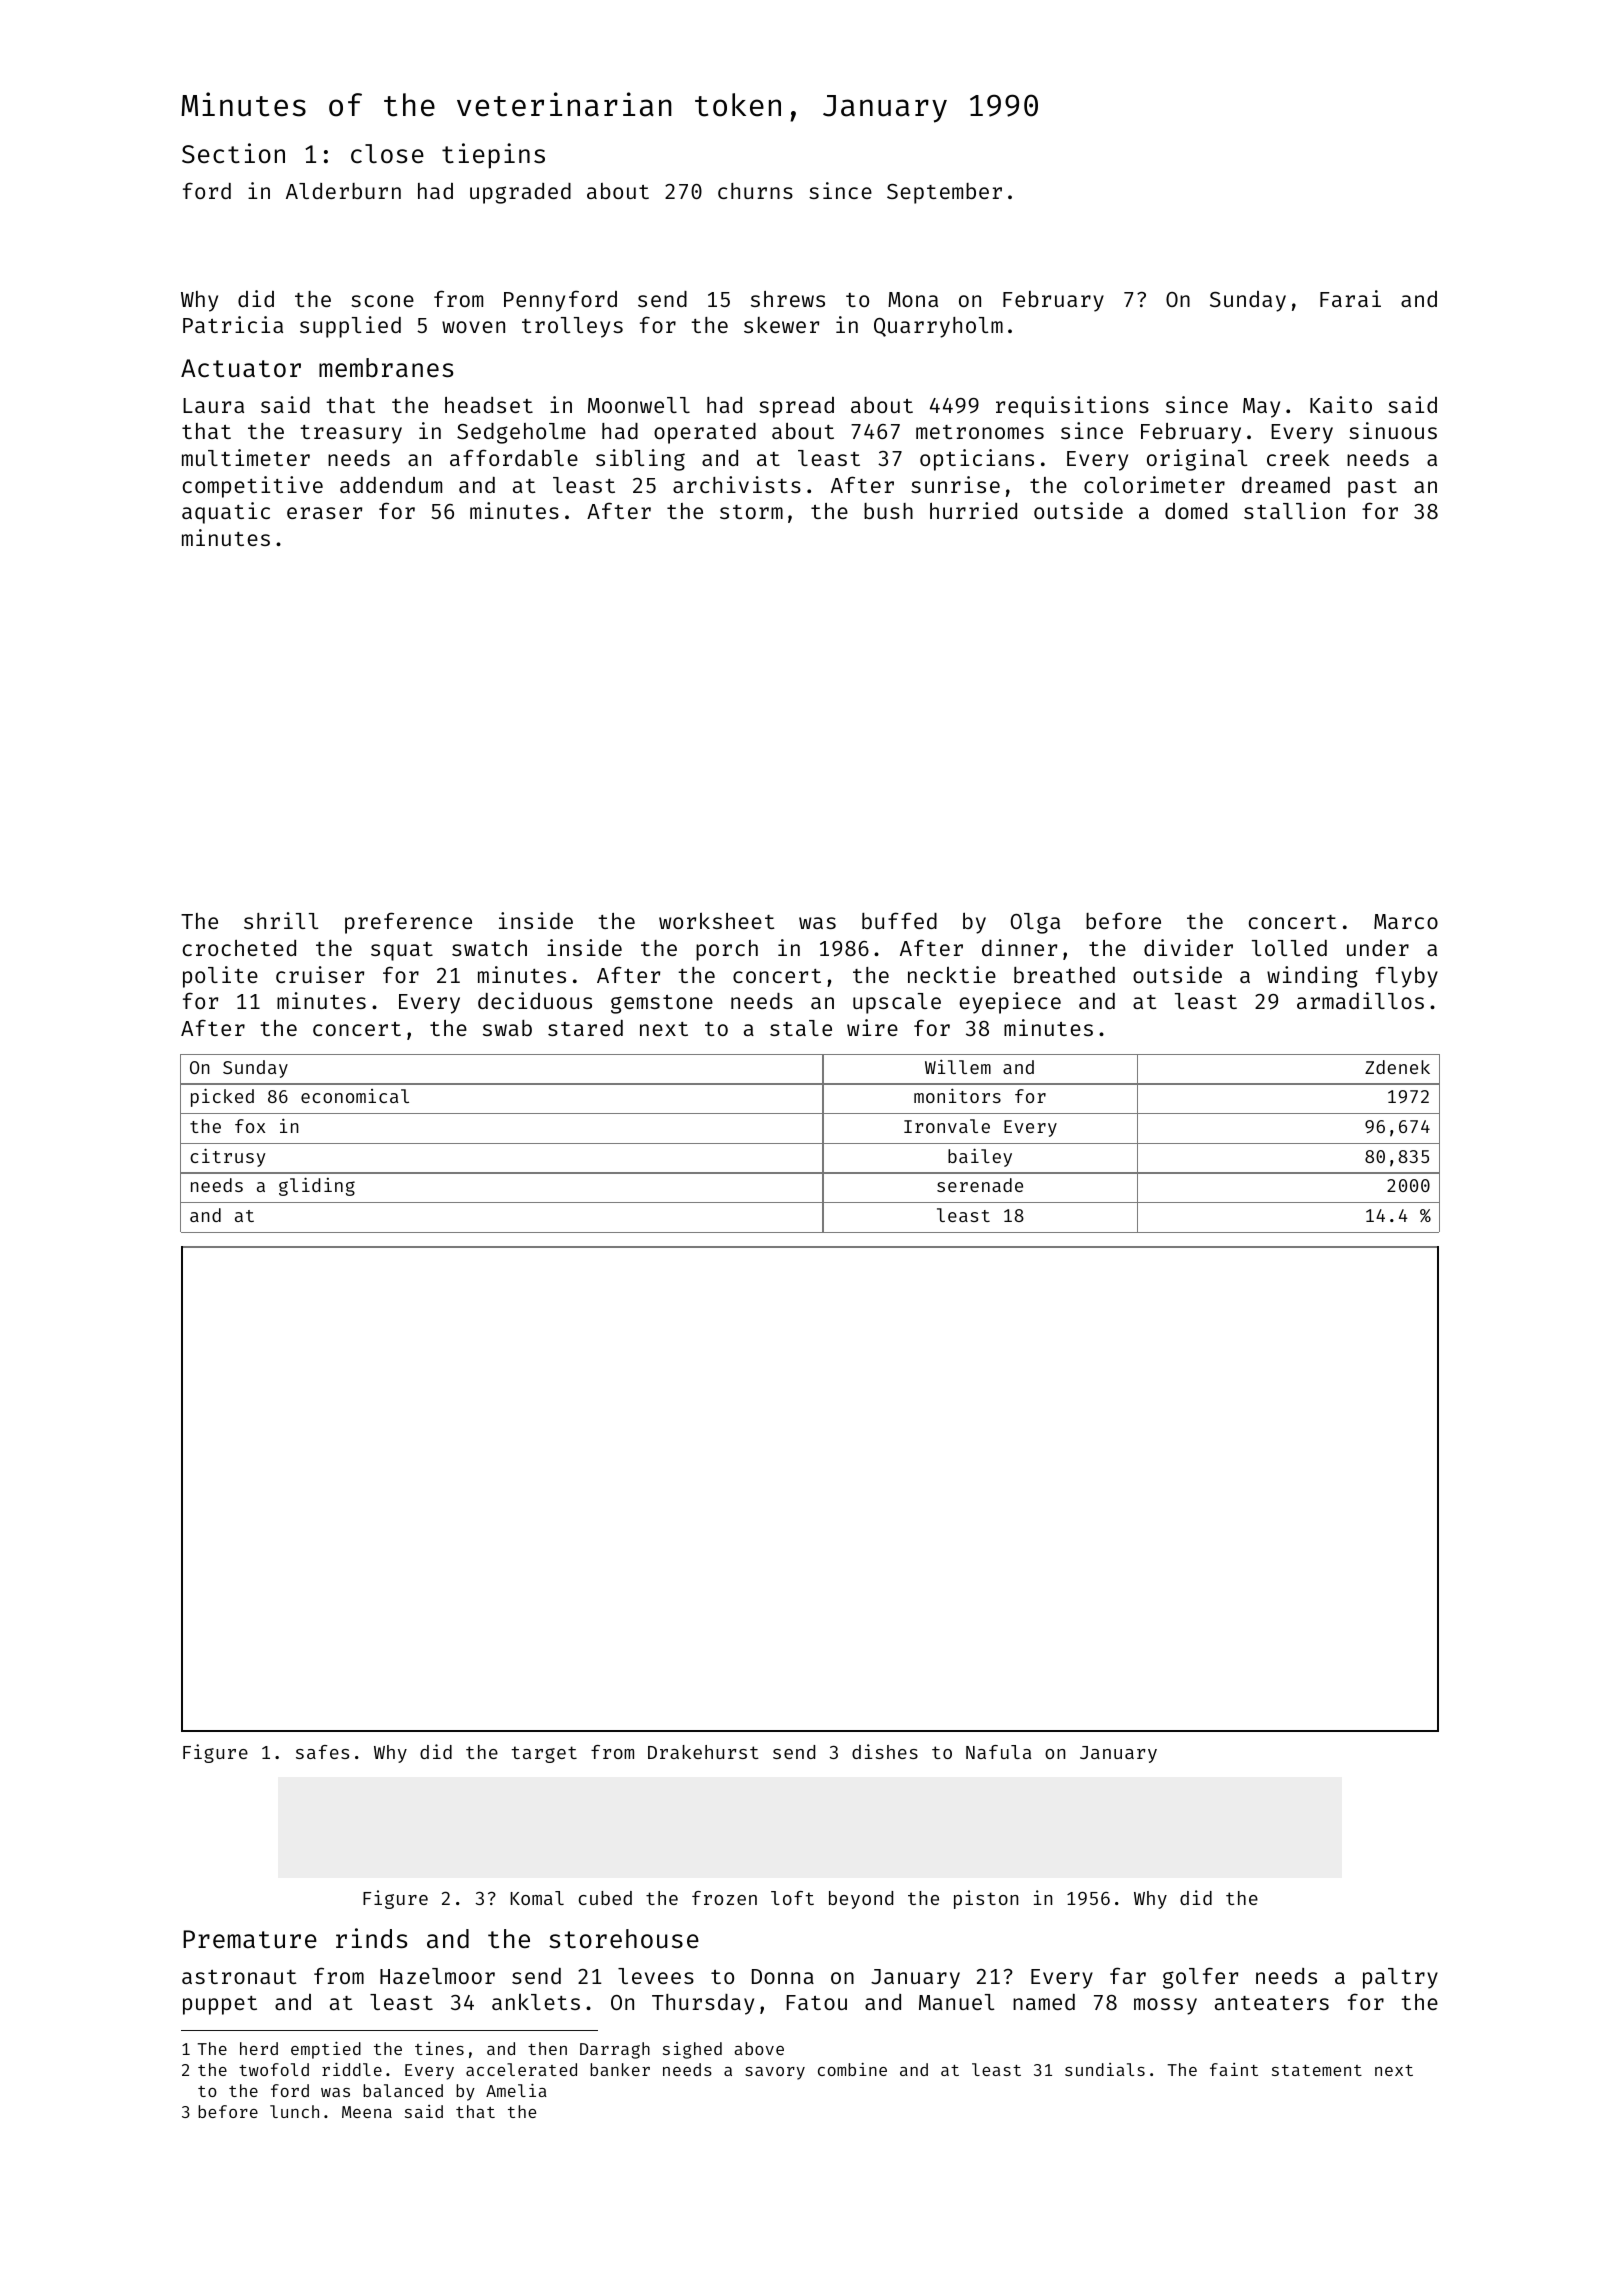  Describe the element at coordinates (213, 405) in the page. I see `Laura` at that location.
